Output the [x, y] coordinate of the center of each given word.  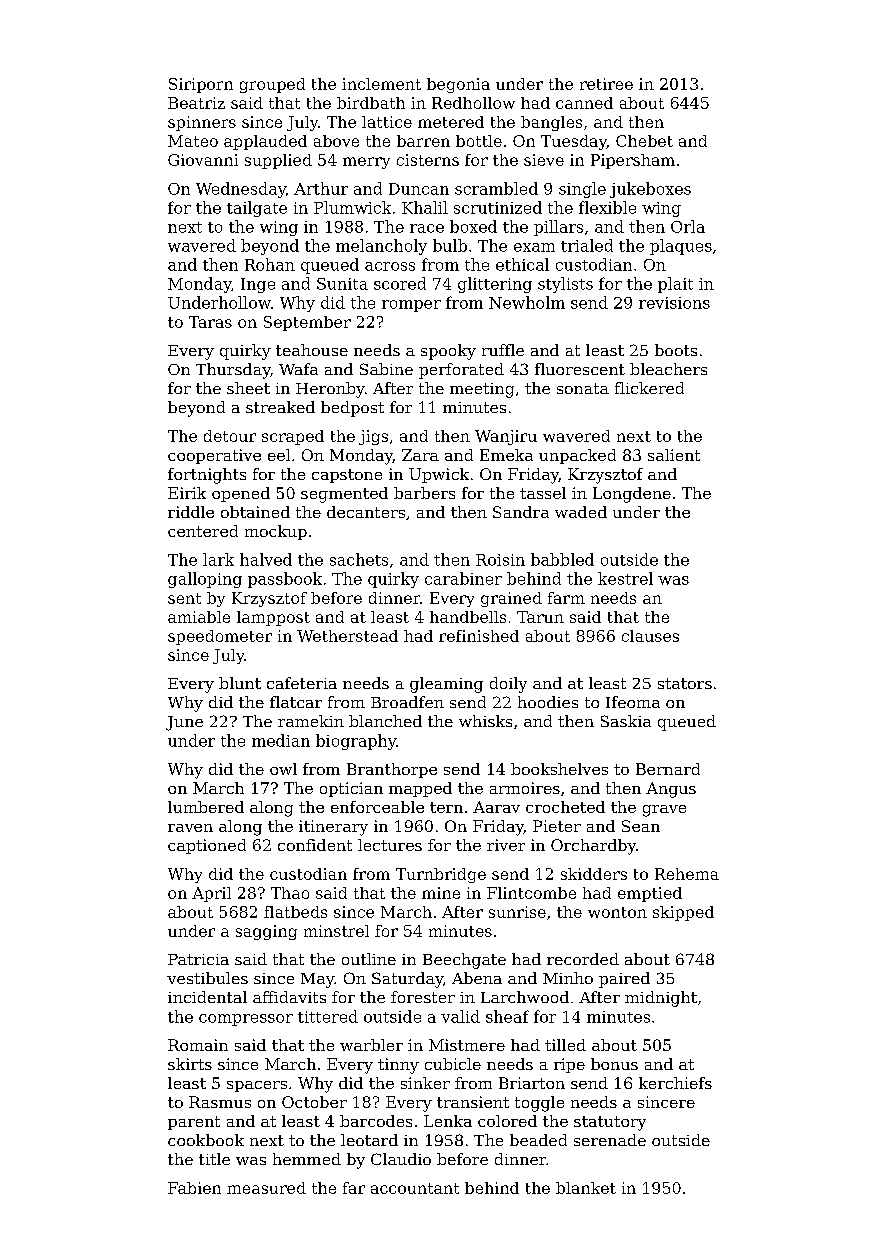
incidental [207, 997]
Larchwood [525, 997]
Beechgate [464, 961]
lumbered [206, 807]
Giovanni [203, 160]
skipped [683, 913]
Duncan [419, 189]
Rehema [687, 874]
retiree [606, 84]
